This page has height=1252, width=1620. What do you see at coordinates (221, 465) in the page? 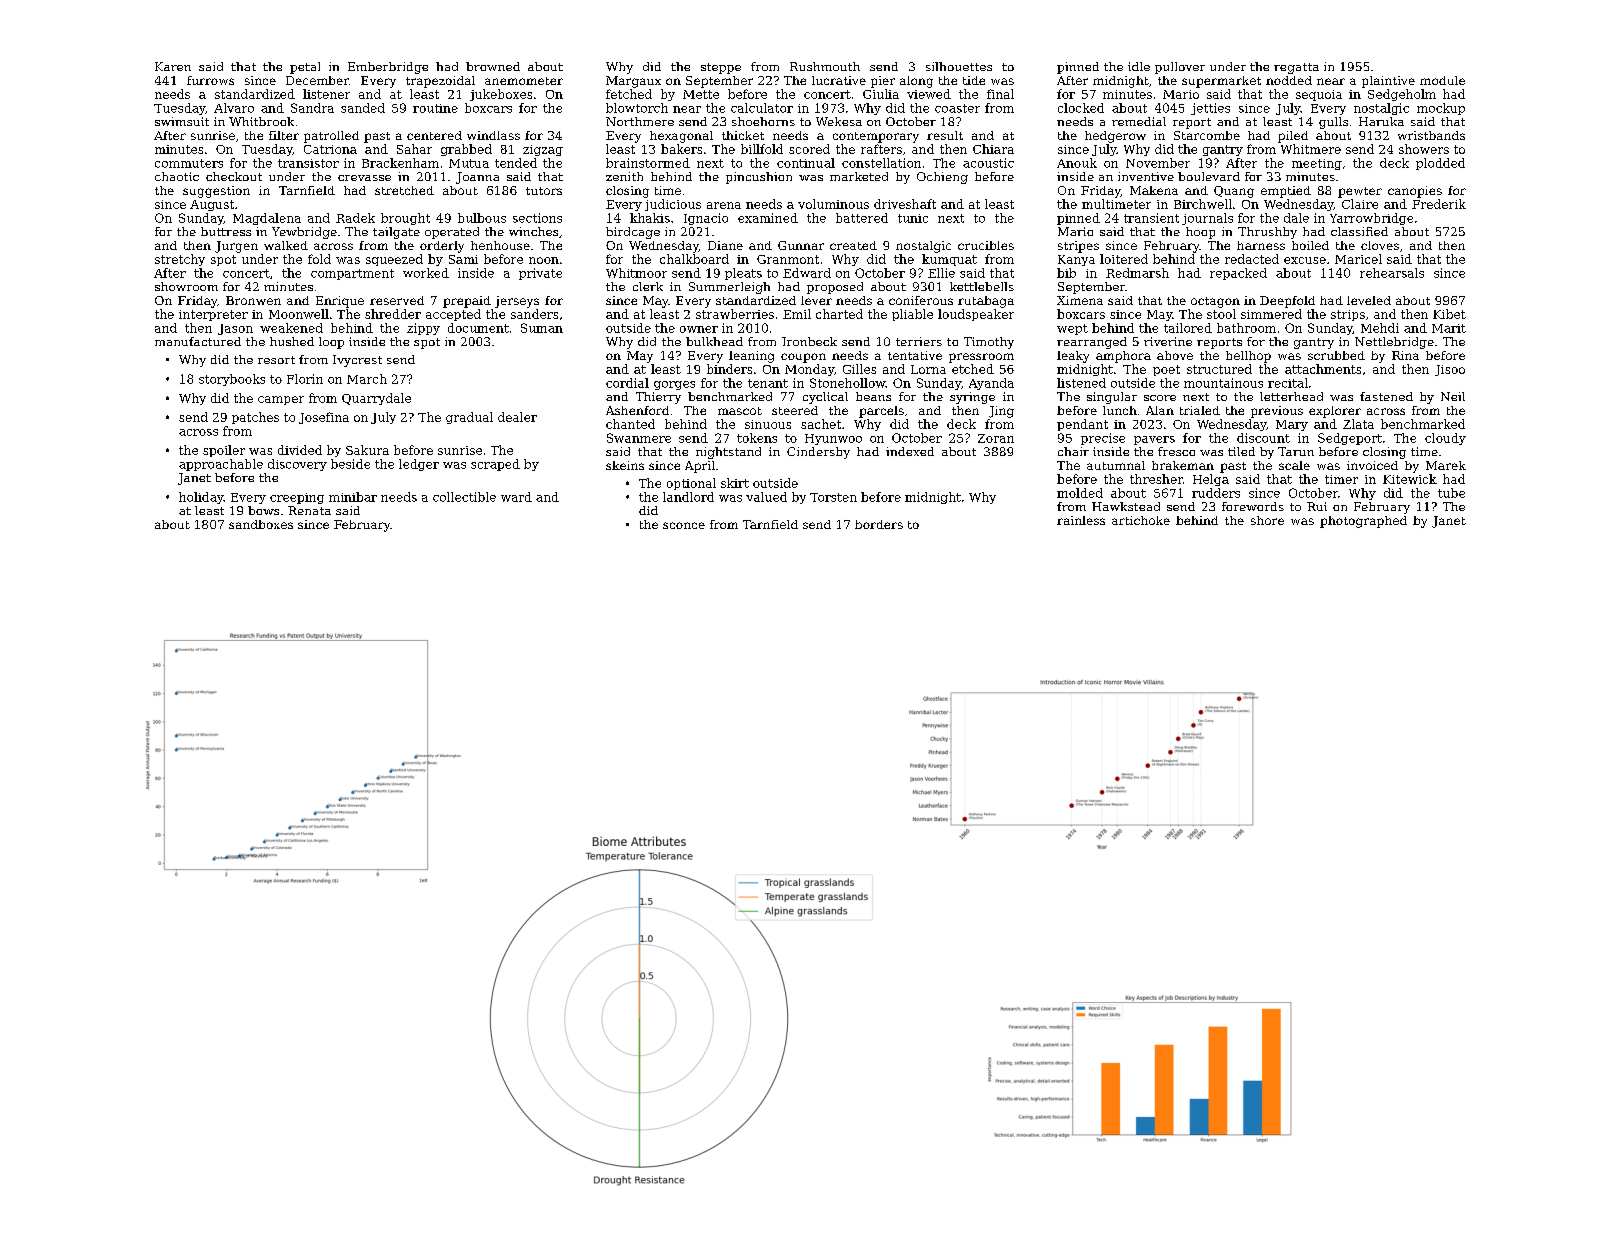
I see `approachable` at bounding box center [221, 465].
